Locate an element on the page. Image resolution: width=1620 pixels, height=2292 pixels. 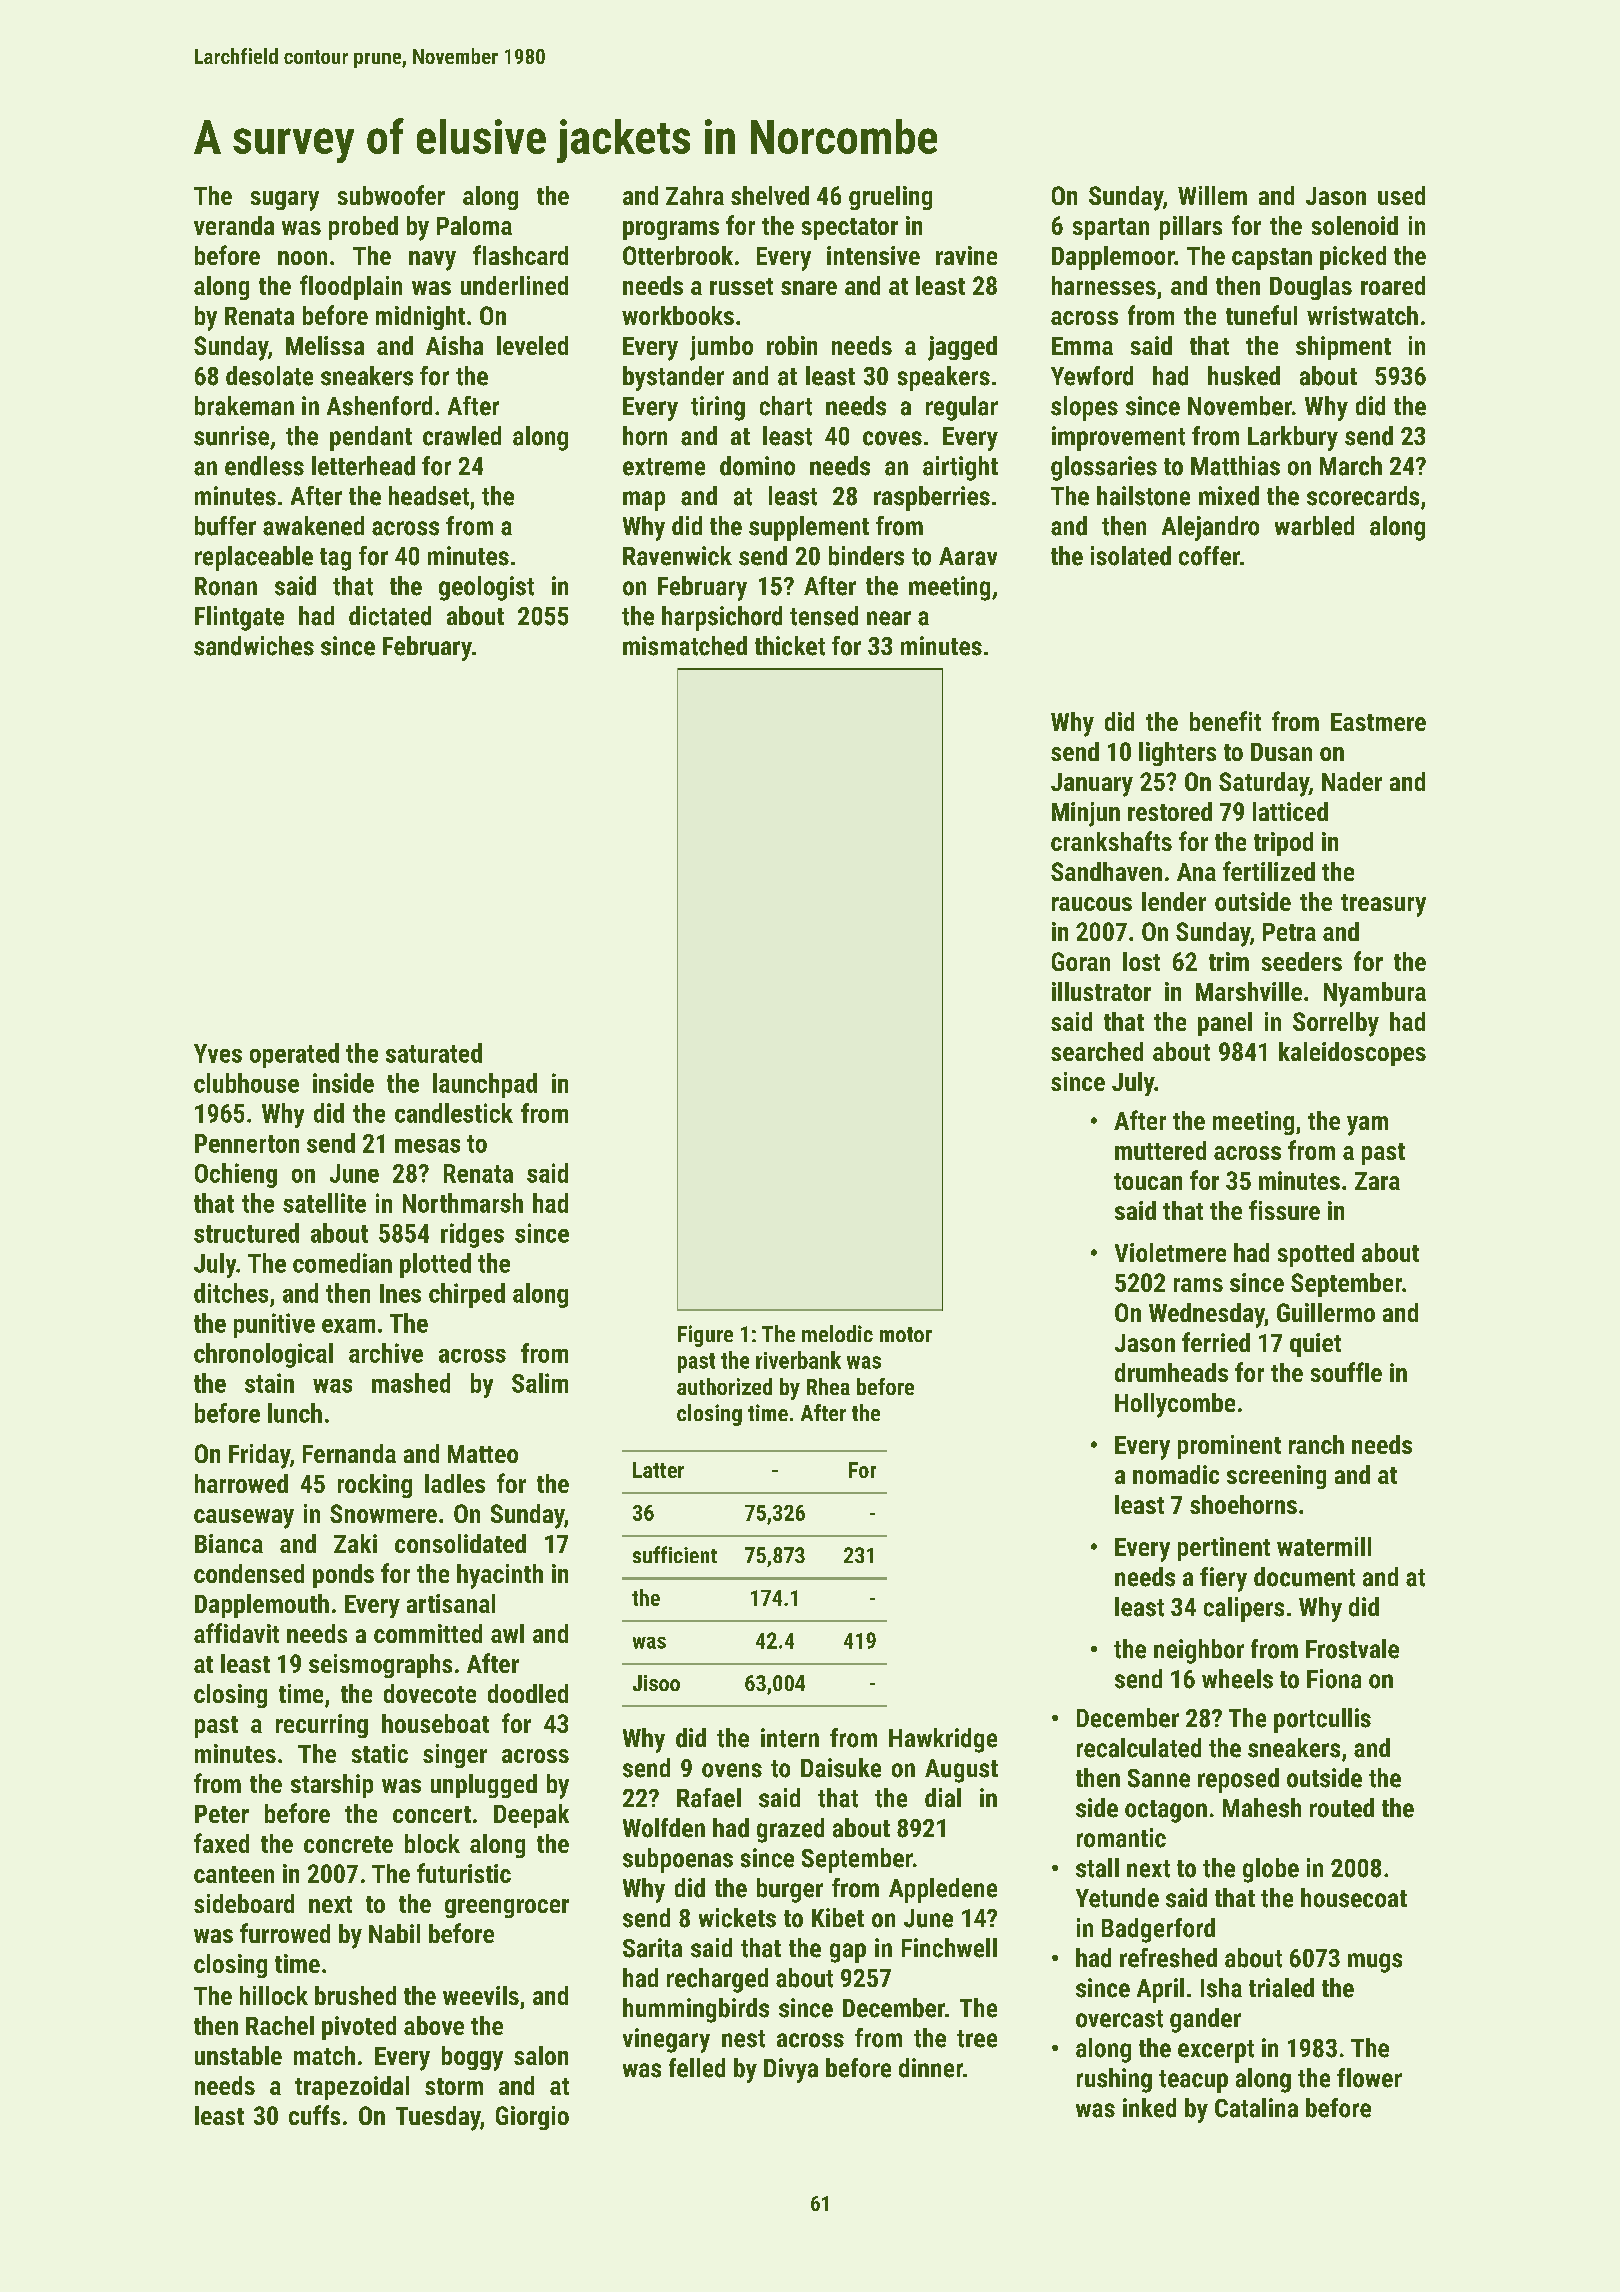
Eastmere is located at coordinates (1378, 722).
